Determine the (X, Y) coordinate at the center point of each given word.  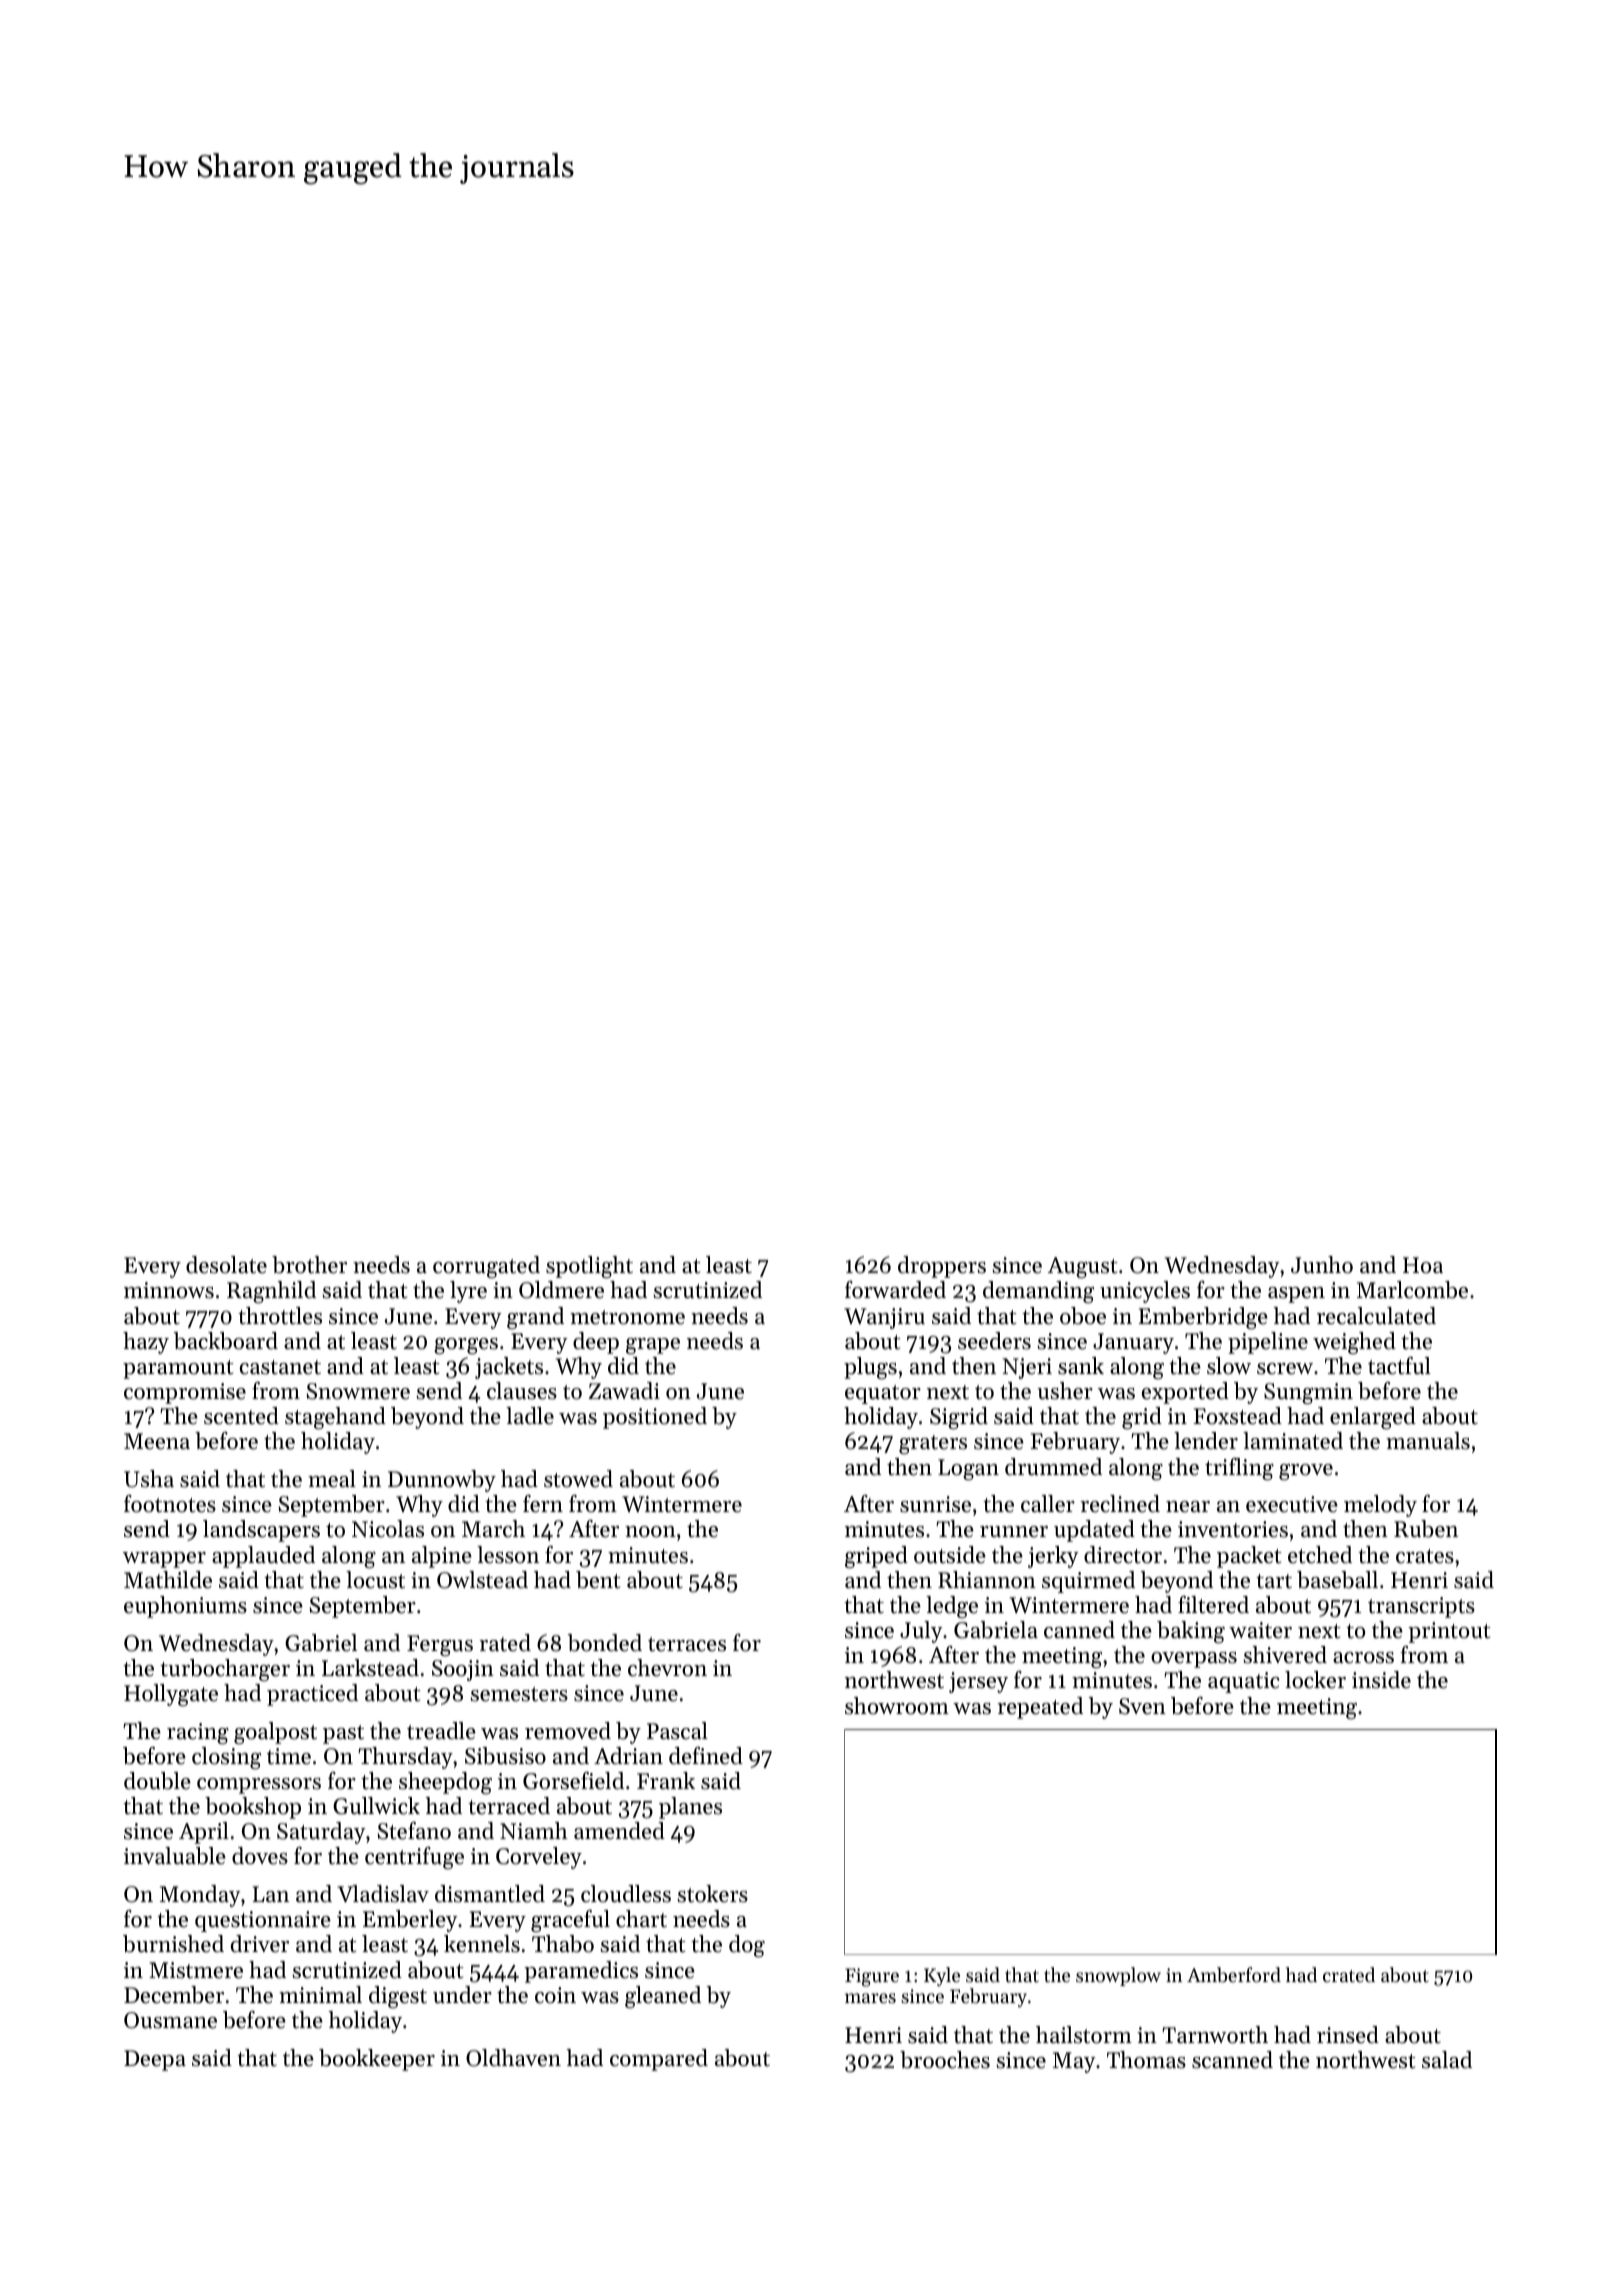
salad (1447, 2060)
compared (659, 2060)
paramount (178, 1369)
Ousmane (170, 2020)
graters (933, 1444)
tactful (1399, 1366)
